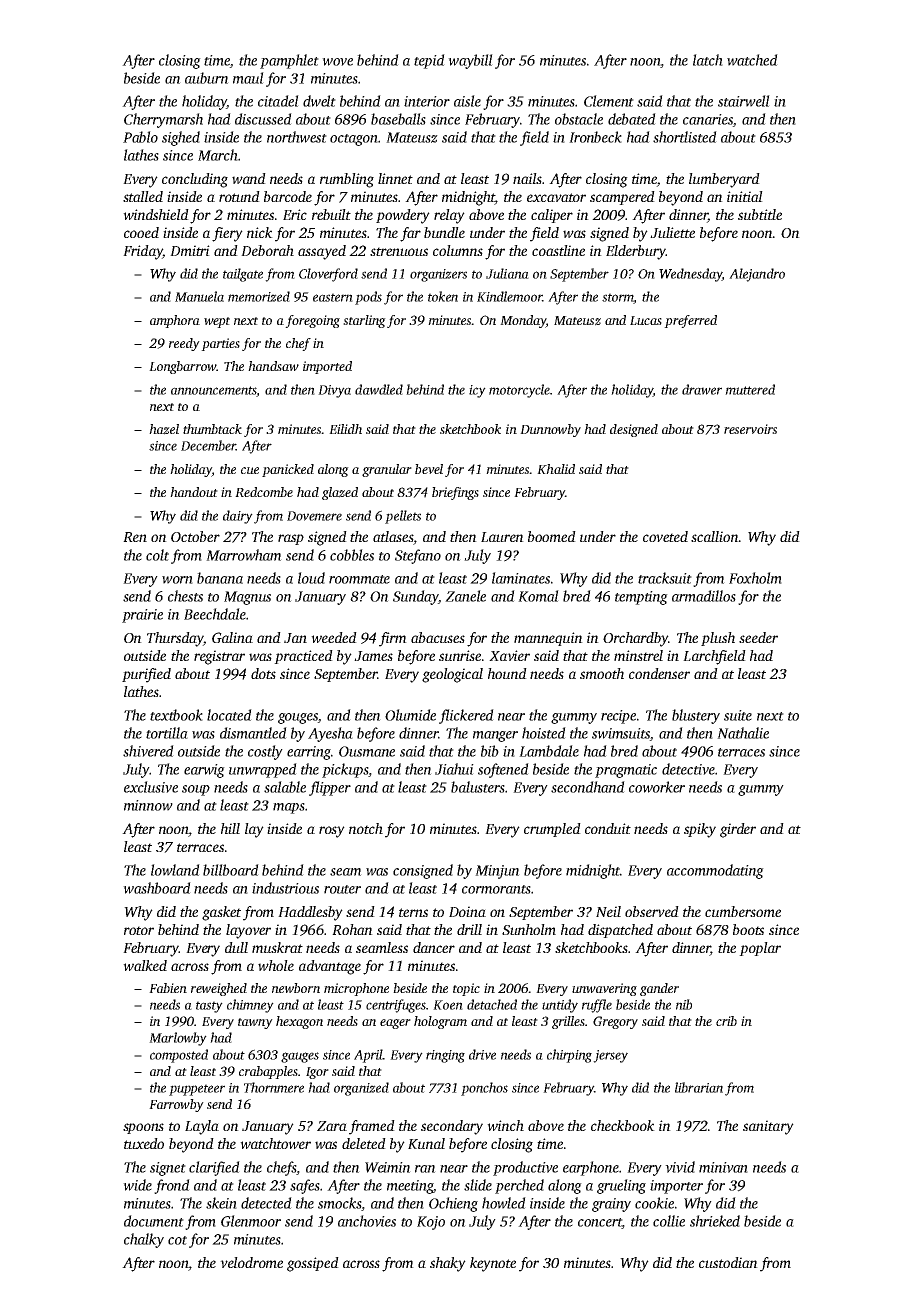 Image resolution: width=924 pixels, height=1308 pixels. I want to click on reweighed, so click(219, 989).
